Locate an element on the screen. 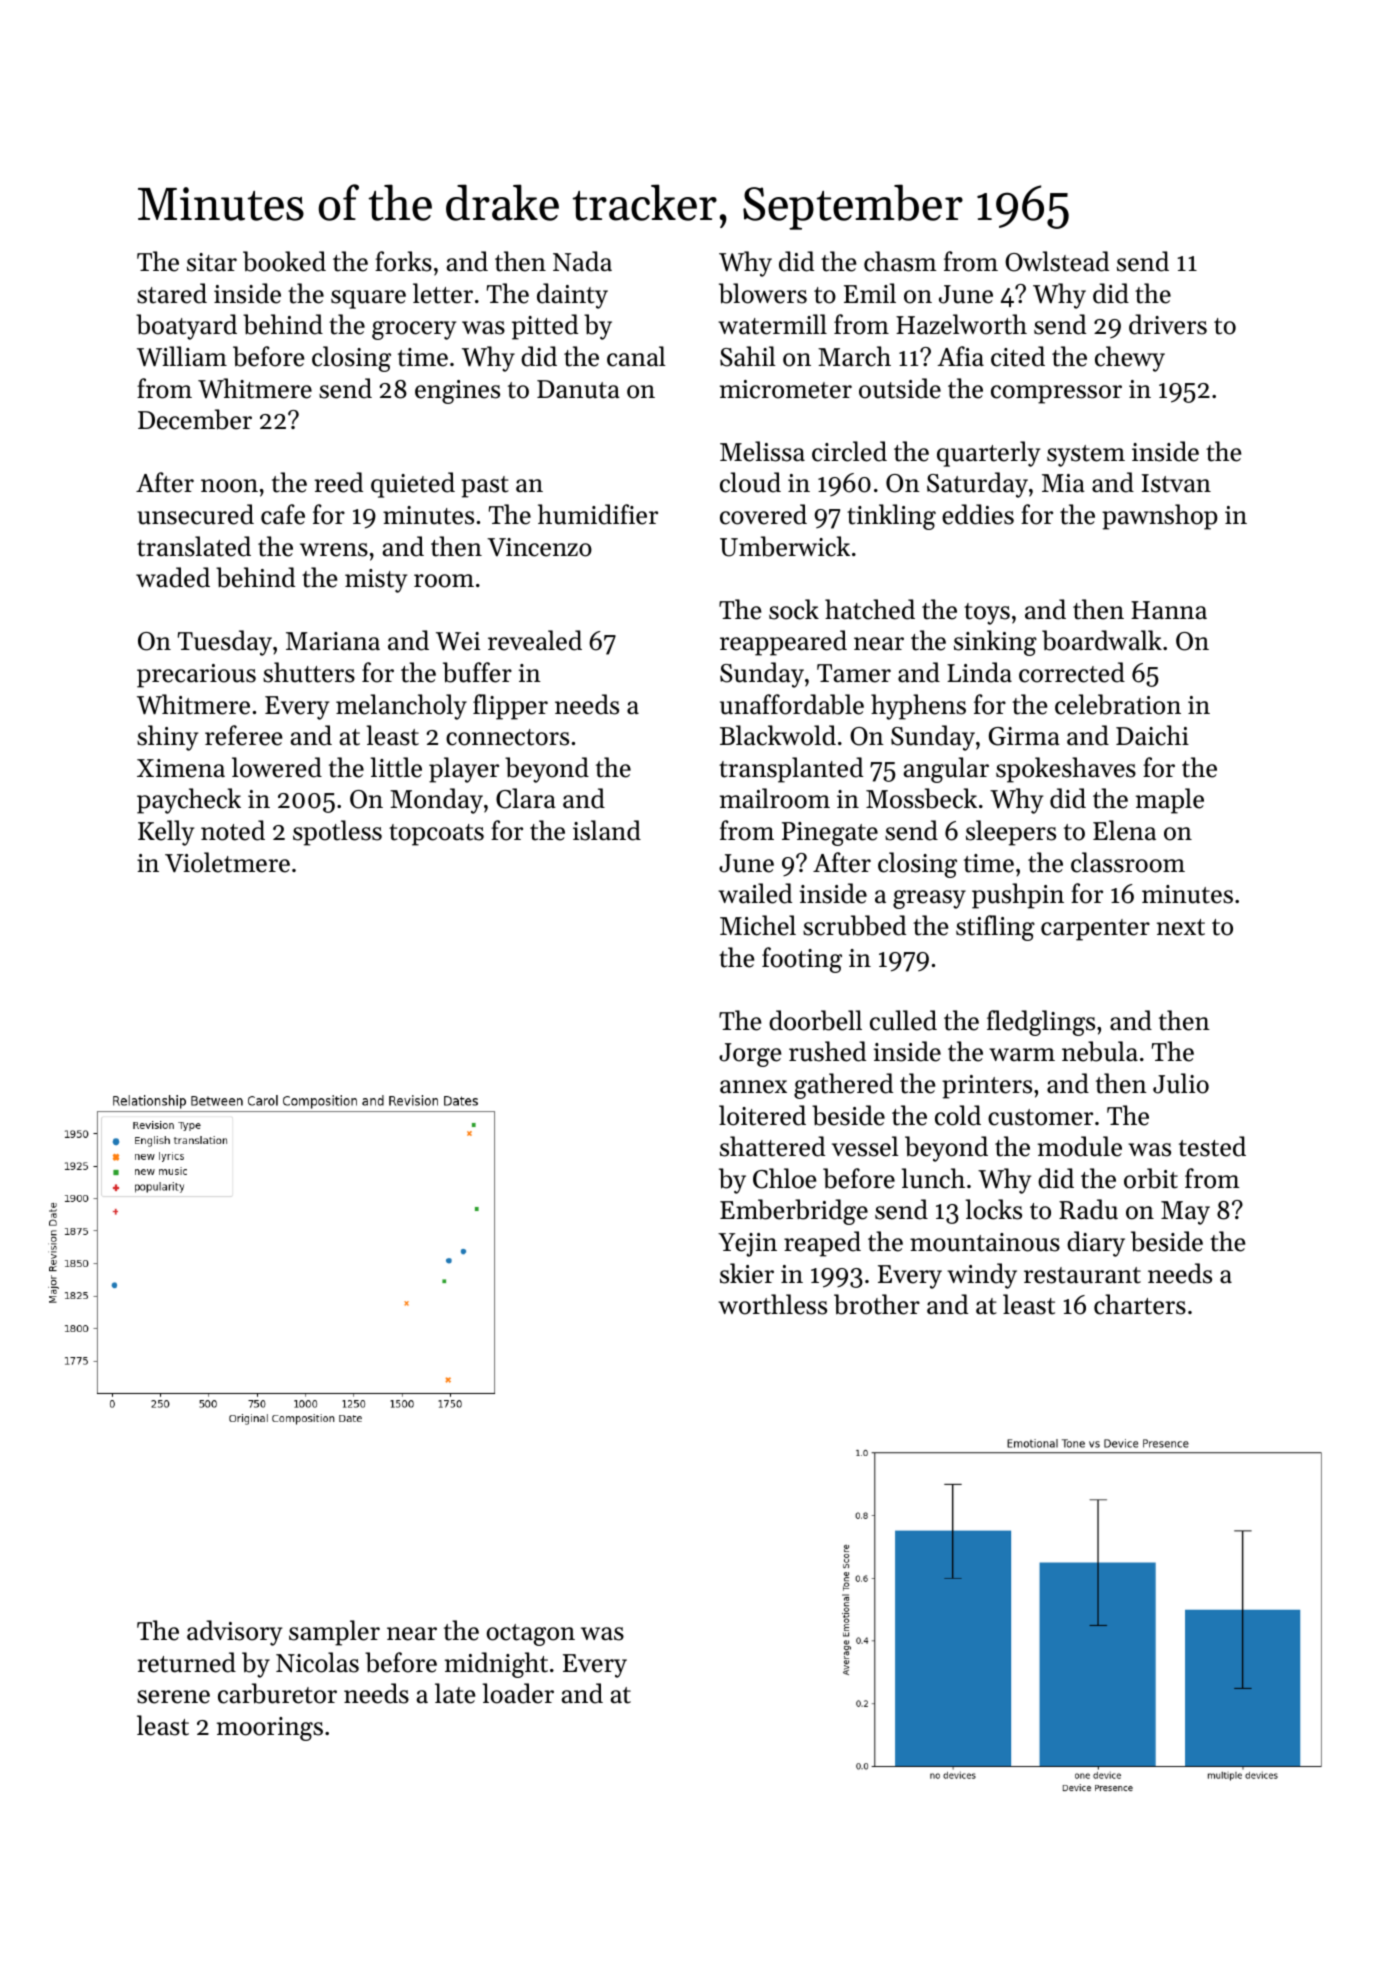 The height and width of the screenshot is (1969, 1386). Linda is located at coordinates (979, 672).
